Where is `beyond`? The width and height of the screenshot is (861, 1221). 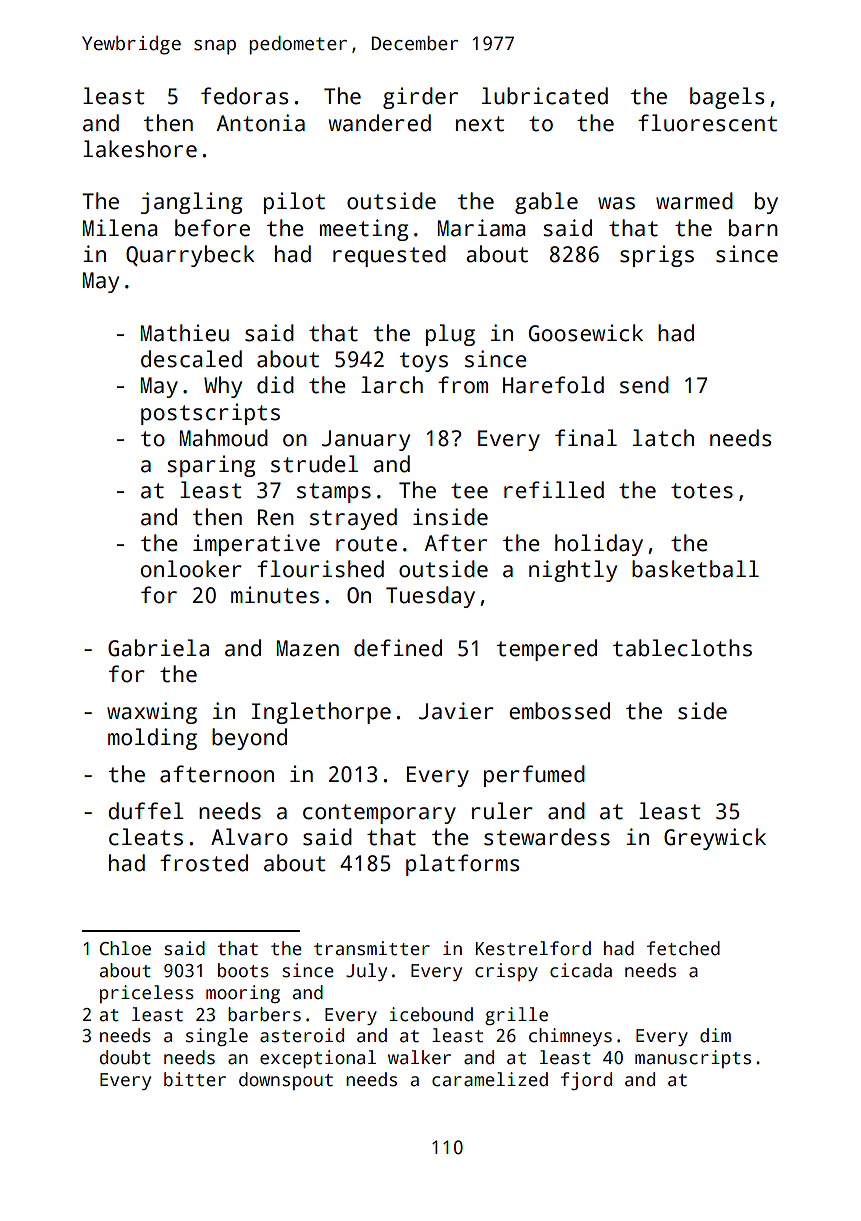
beyond is located at coordinates (249, 739).
